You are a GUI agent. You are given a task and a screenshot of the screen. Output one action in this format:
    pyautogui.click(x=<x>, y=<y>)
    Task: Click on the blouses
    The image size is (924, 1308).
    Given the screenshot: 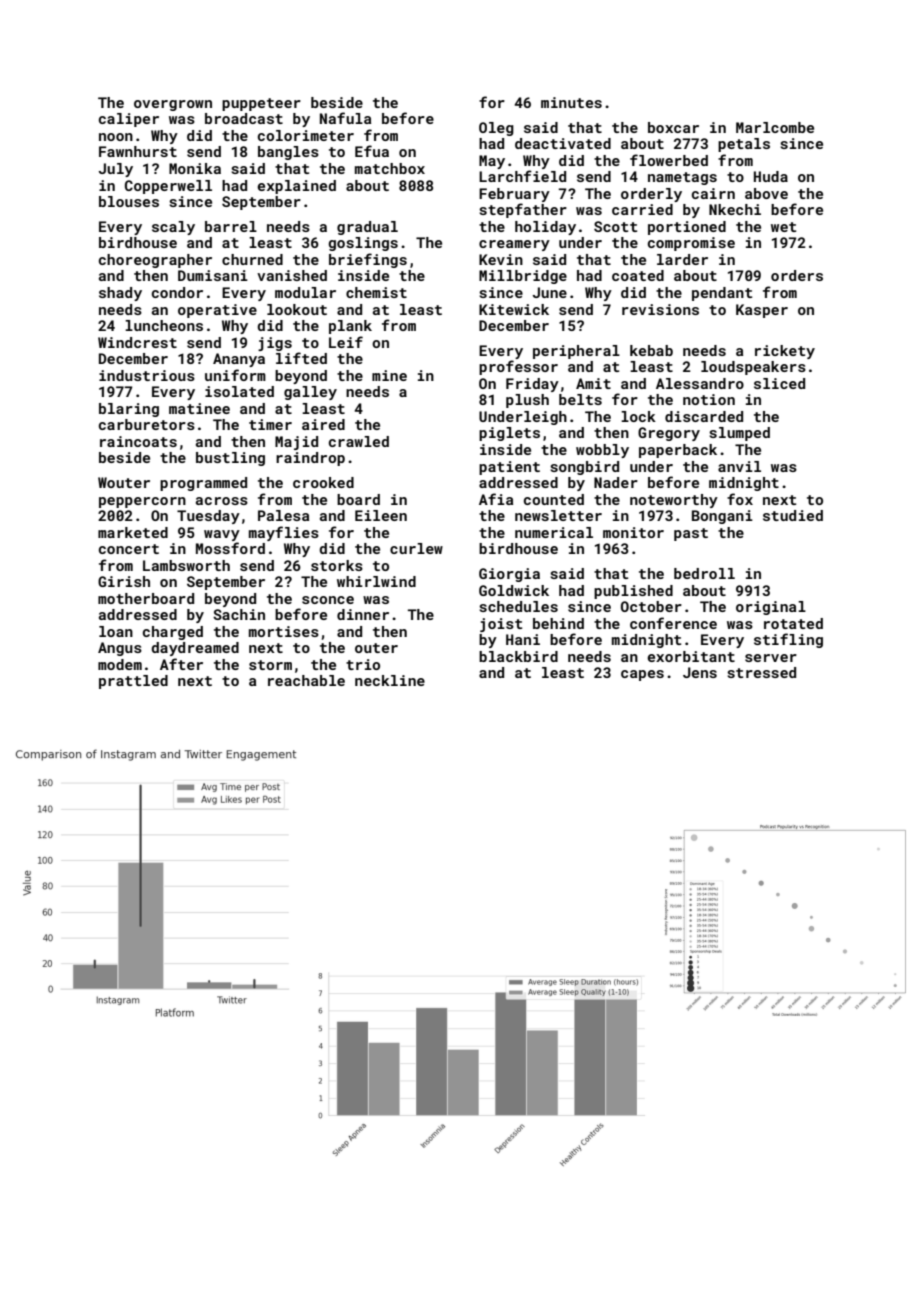 What is the action you would take?
    pyautogui.click(x=129, y=201)
